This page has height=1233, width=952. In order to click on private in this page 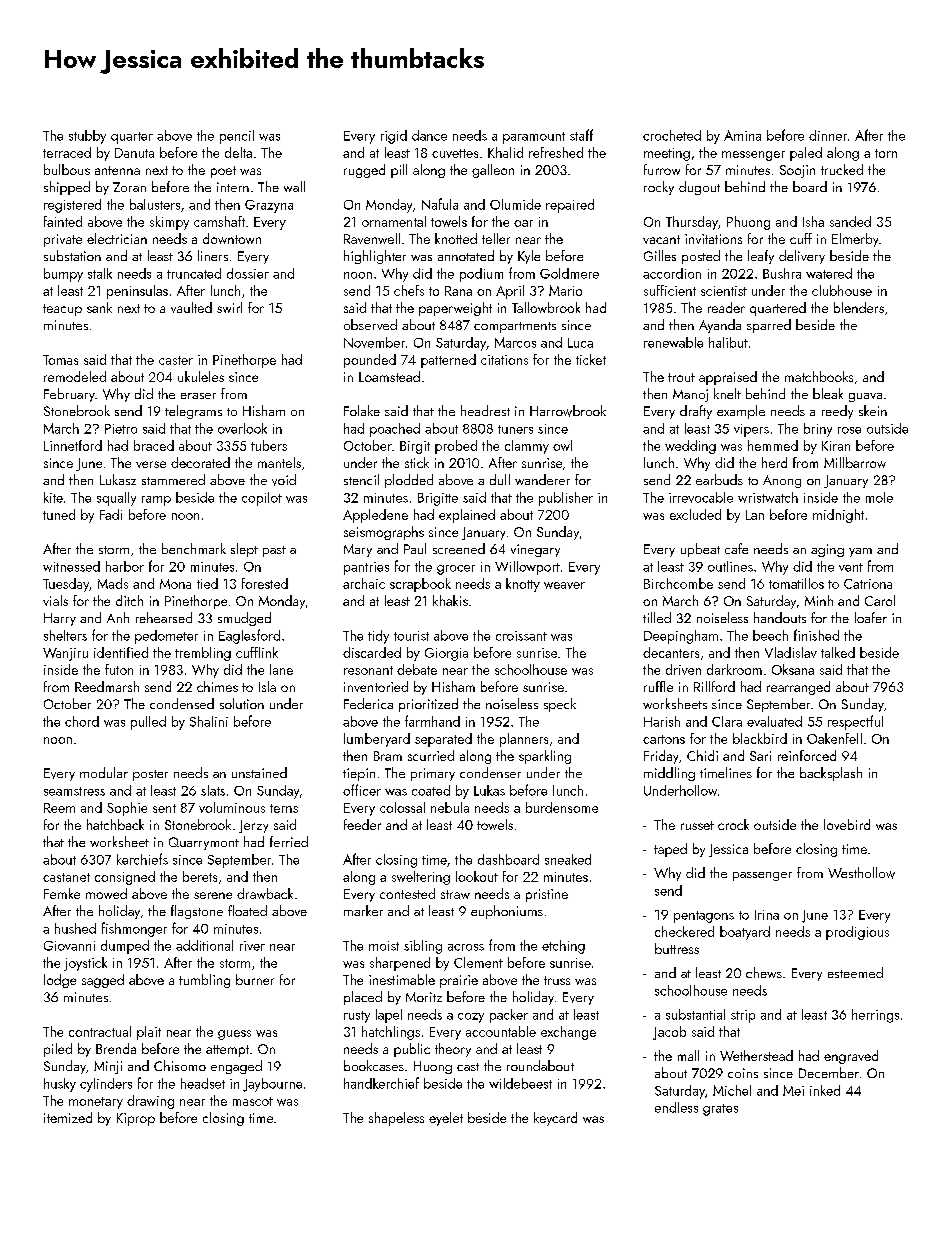, I will do `click(63, 240)`.
